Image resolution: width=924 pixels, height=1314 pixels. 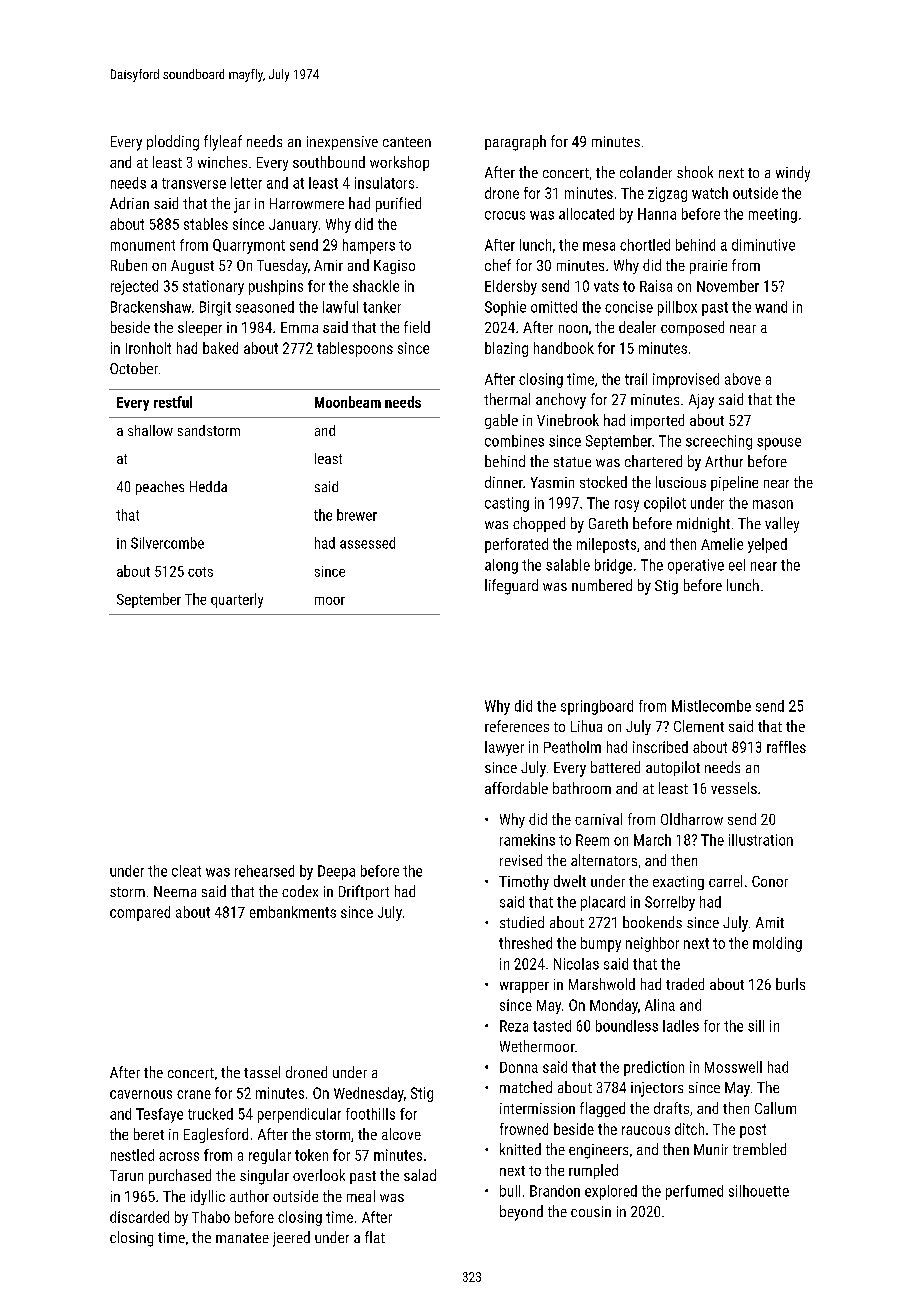 What do you see at coordinates (376, 286) in the page?
I see `shackle` at bounding box center [376, 286].
